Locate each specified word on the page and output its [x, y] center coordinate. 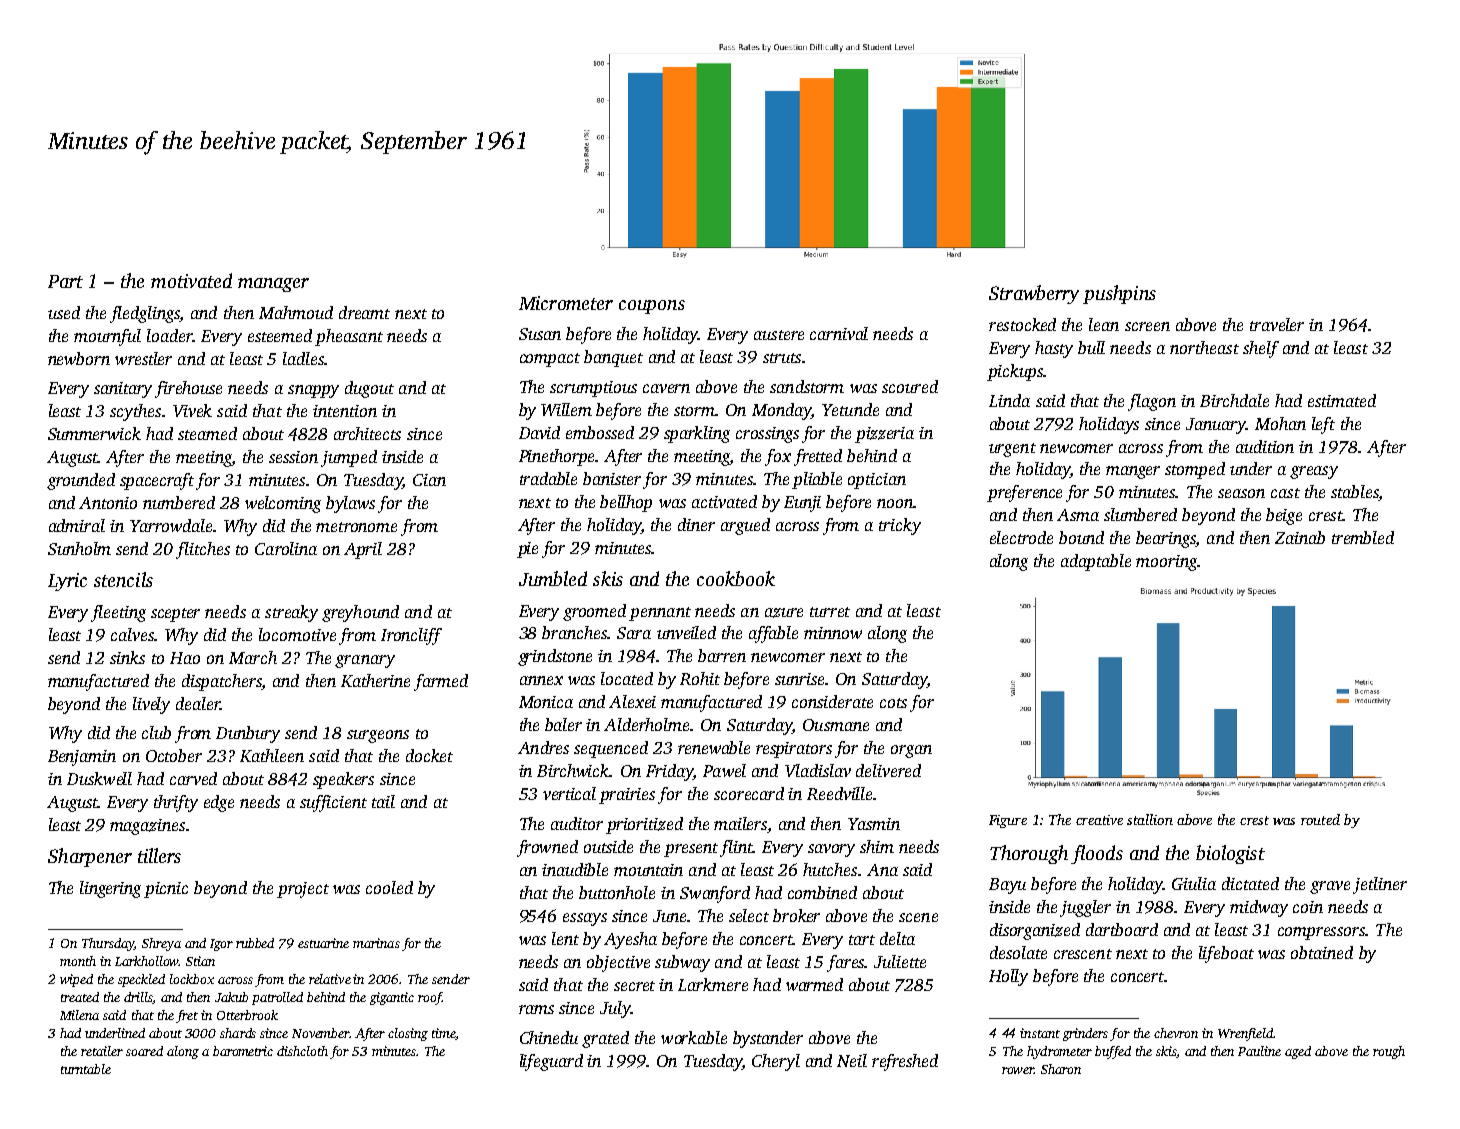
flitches [203, 550]
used [64, 312]
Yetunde [850, 409]
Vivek [192, 410]
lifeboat [1226, 954]
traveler [1277, 324]
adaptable [1096, 562]
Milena [79, 1015]
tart [862, 940]
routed [1320, 819]
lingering [110, 889]
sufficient [333, 803]
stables [1355, 493]
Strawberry [1034, 294]
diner [696, 524]
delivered [888, 770]
